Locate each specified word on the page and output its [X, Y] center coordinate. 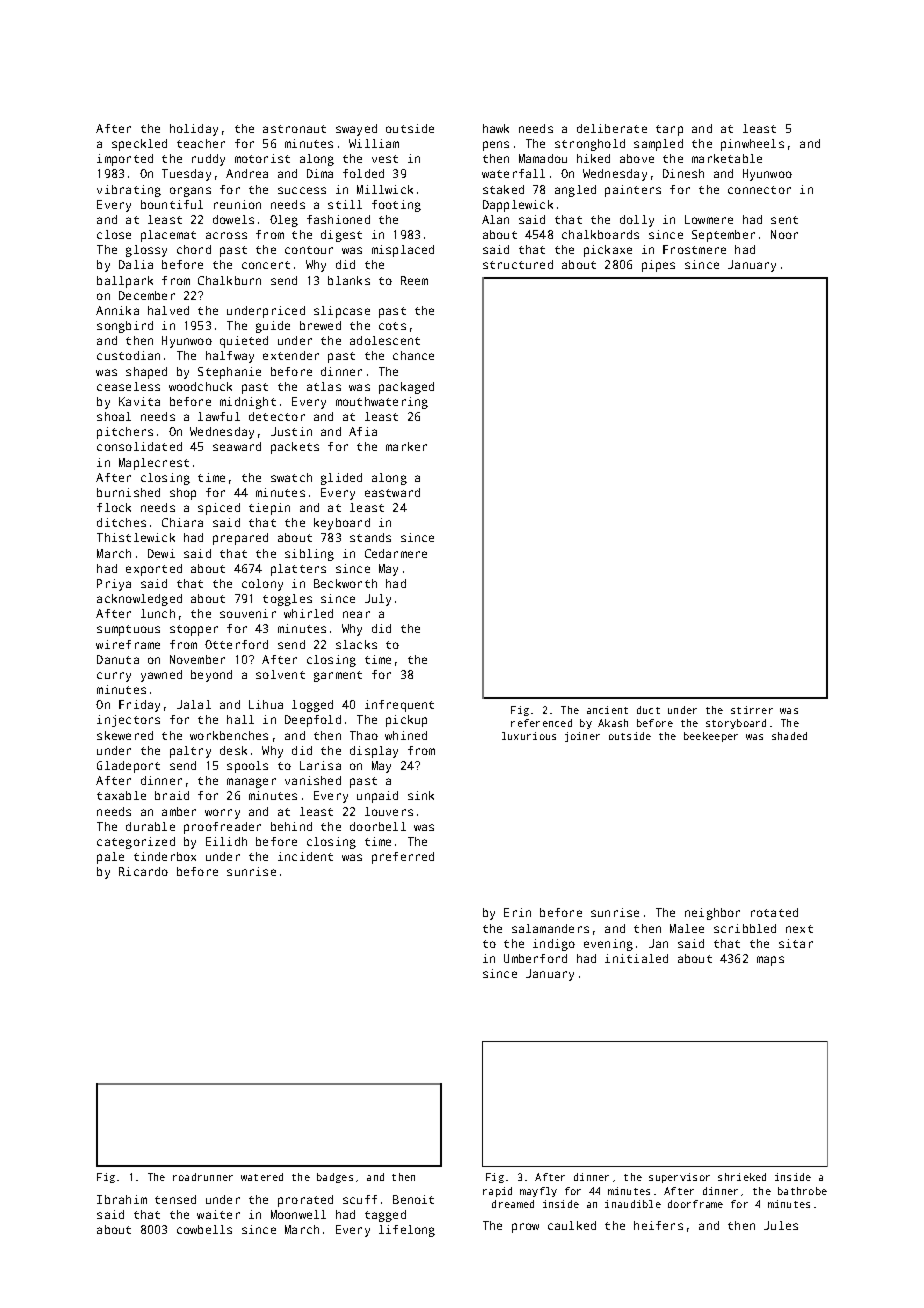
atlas [324, 386]
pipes [658, 266]
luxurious [529, 736]
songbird [125, 327]
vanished [313, 780]
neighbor [712, 914]
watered [262, 1177]
